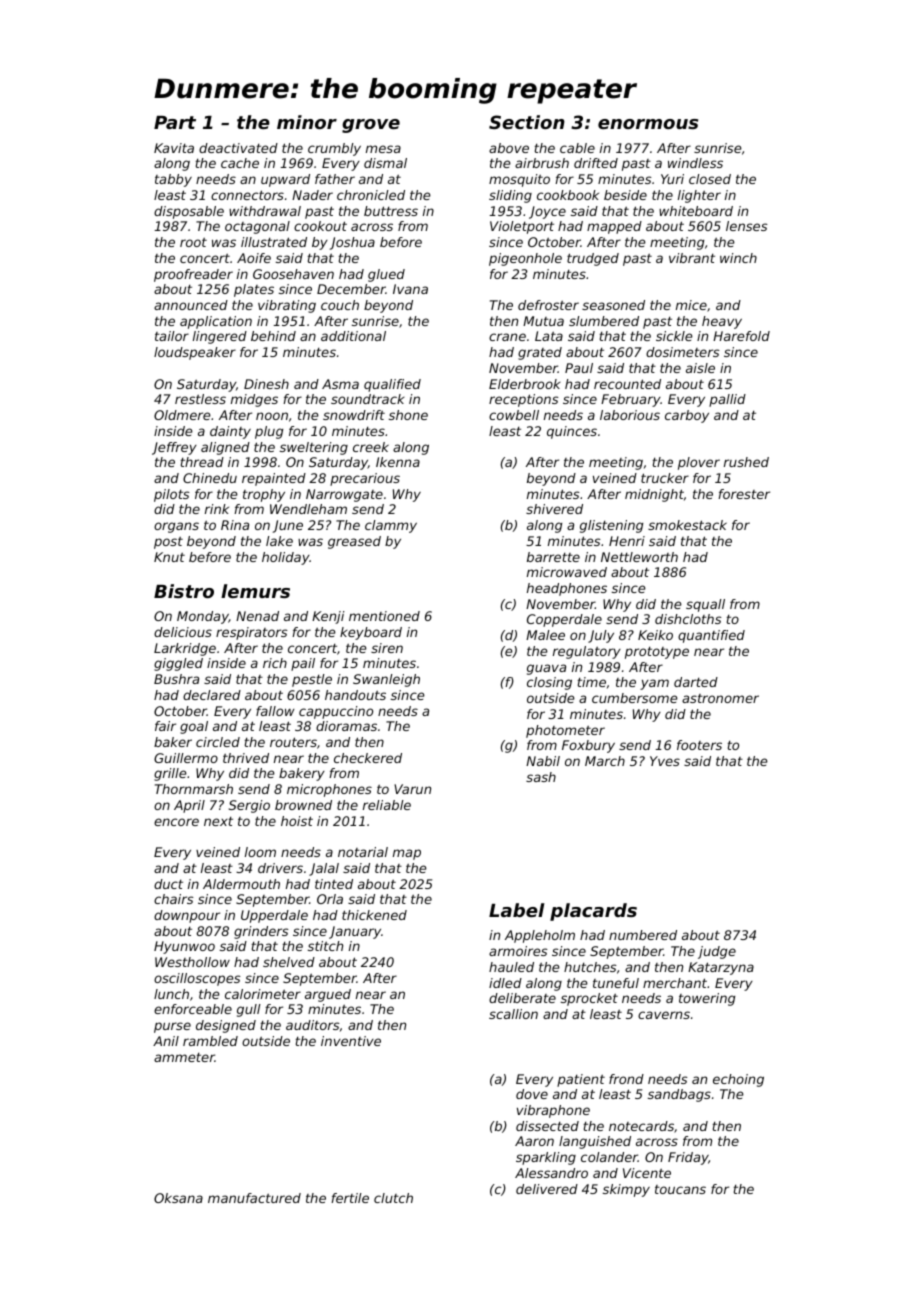 This document has width=924, height=1311. Describe the element at coordinates (246, 758) in the document. I see `thrived` at that location.
